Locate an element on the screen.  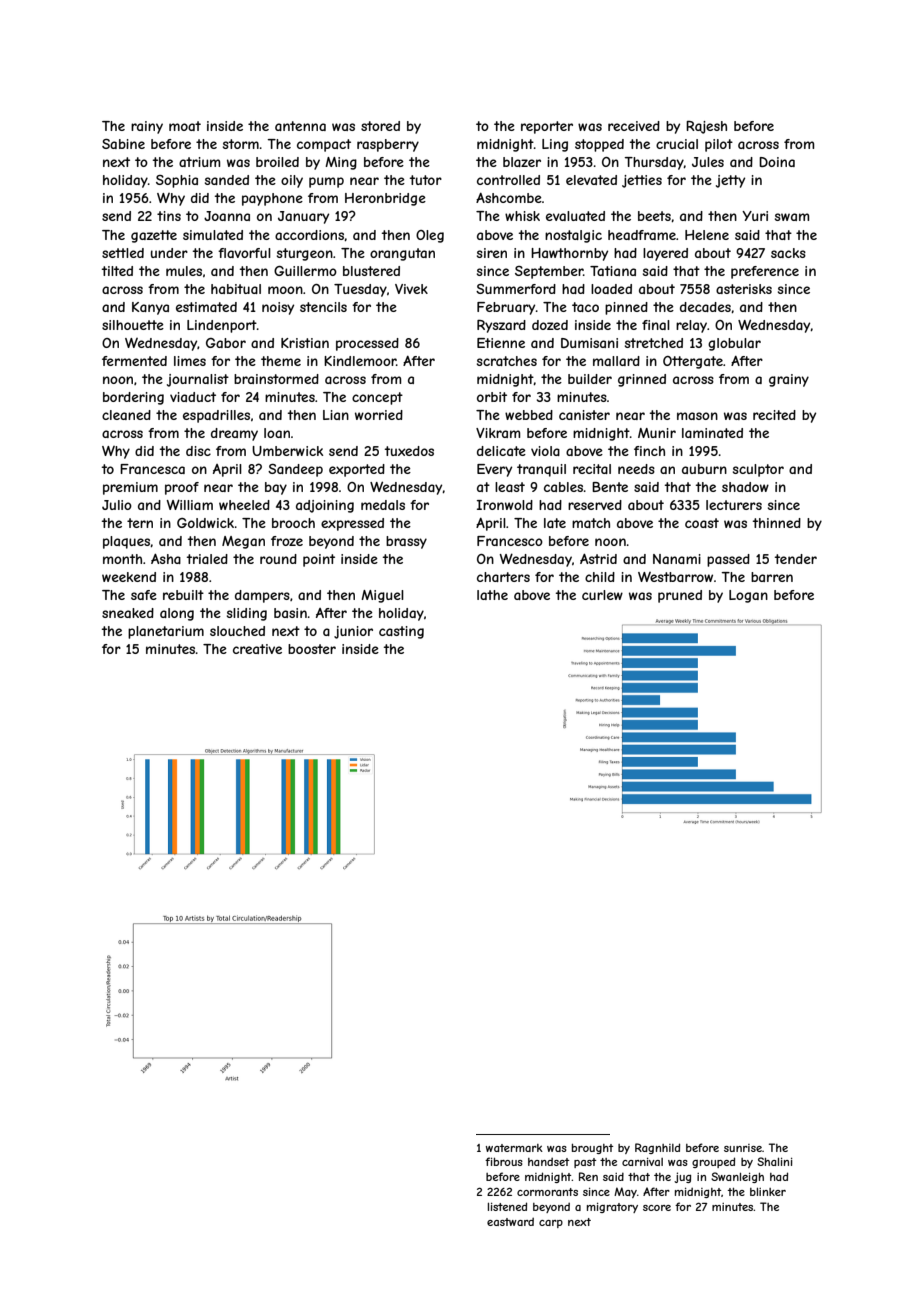
Kanya is located at coordinates (150, 308).
